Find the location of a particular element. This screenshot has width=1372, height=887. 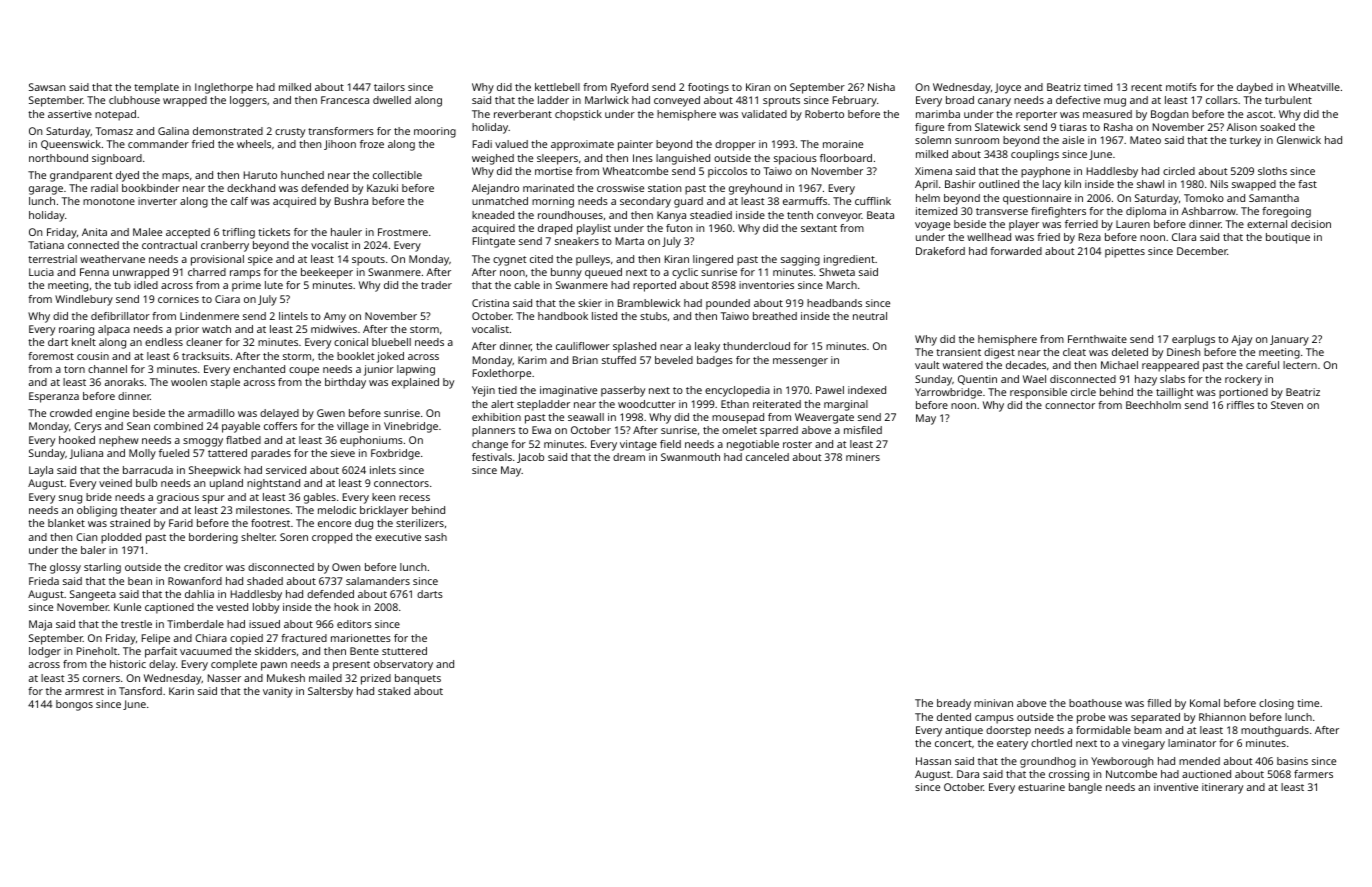

Steven is located at coordinates (1287, 405).
